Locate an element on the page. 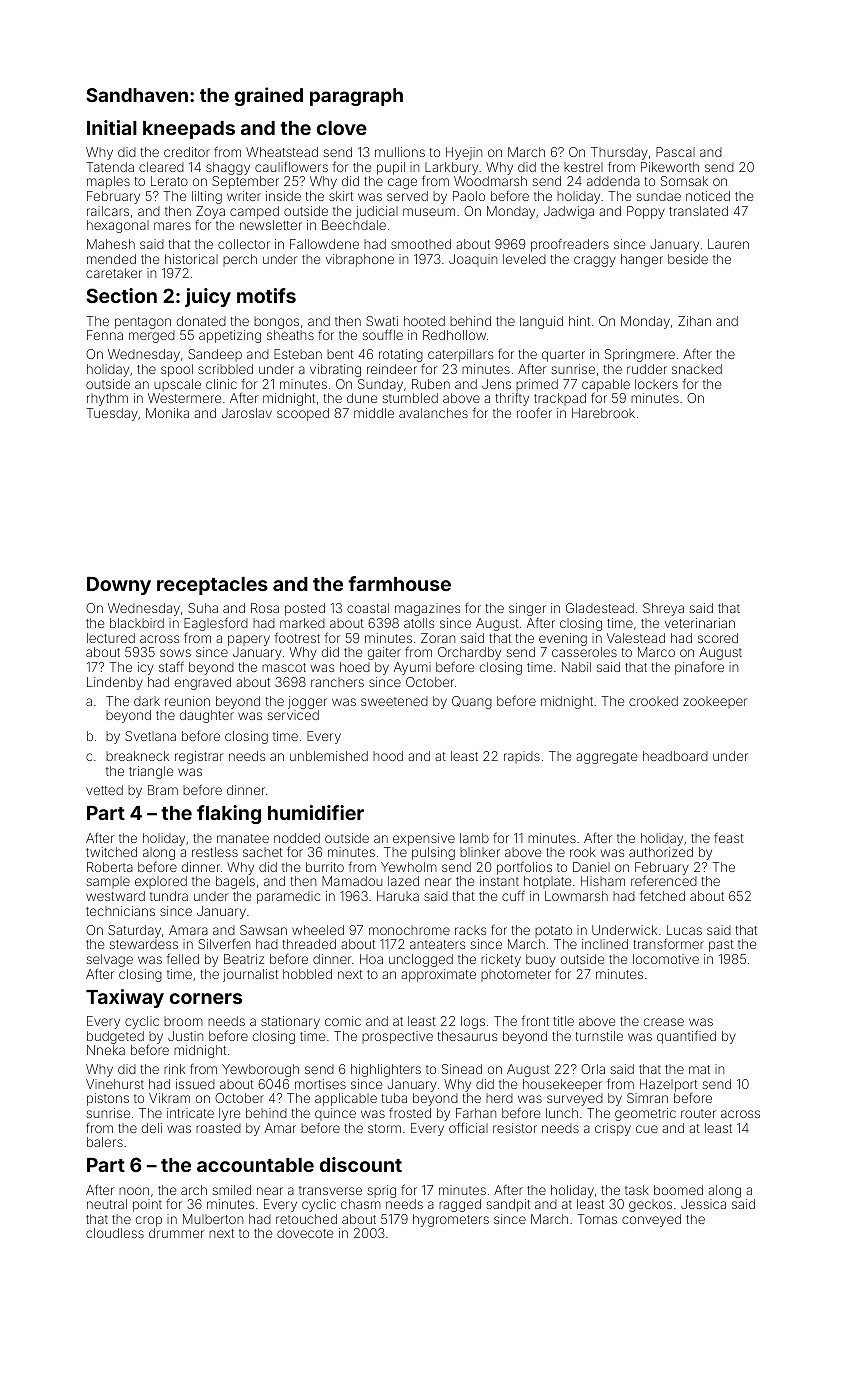  Orchardby is located at coordinates (469, 653).
